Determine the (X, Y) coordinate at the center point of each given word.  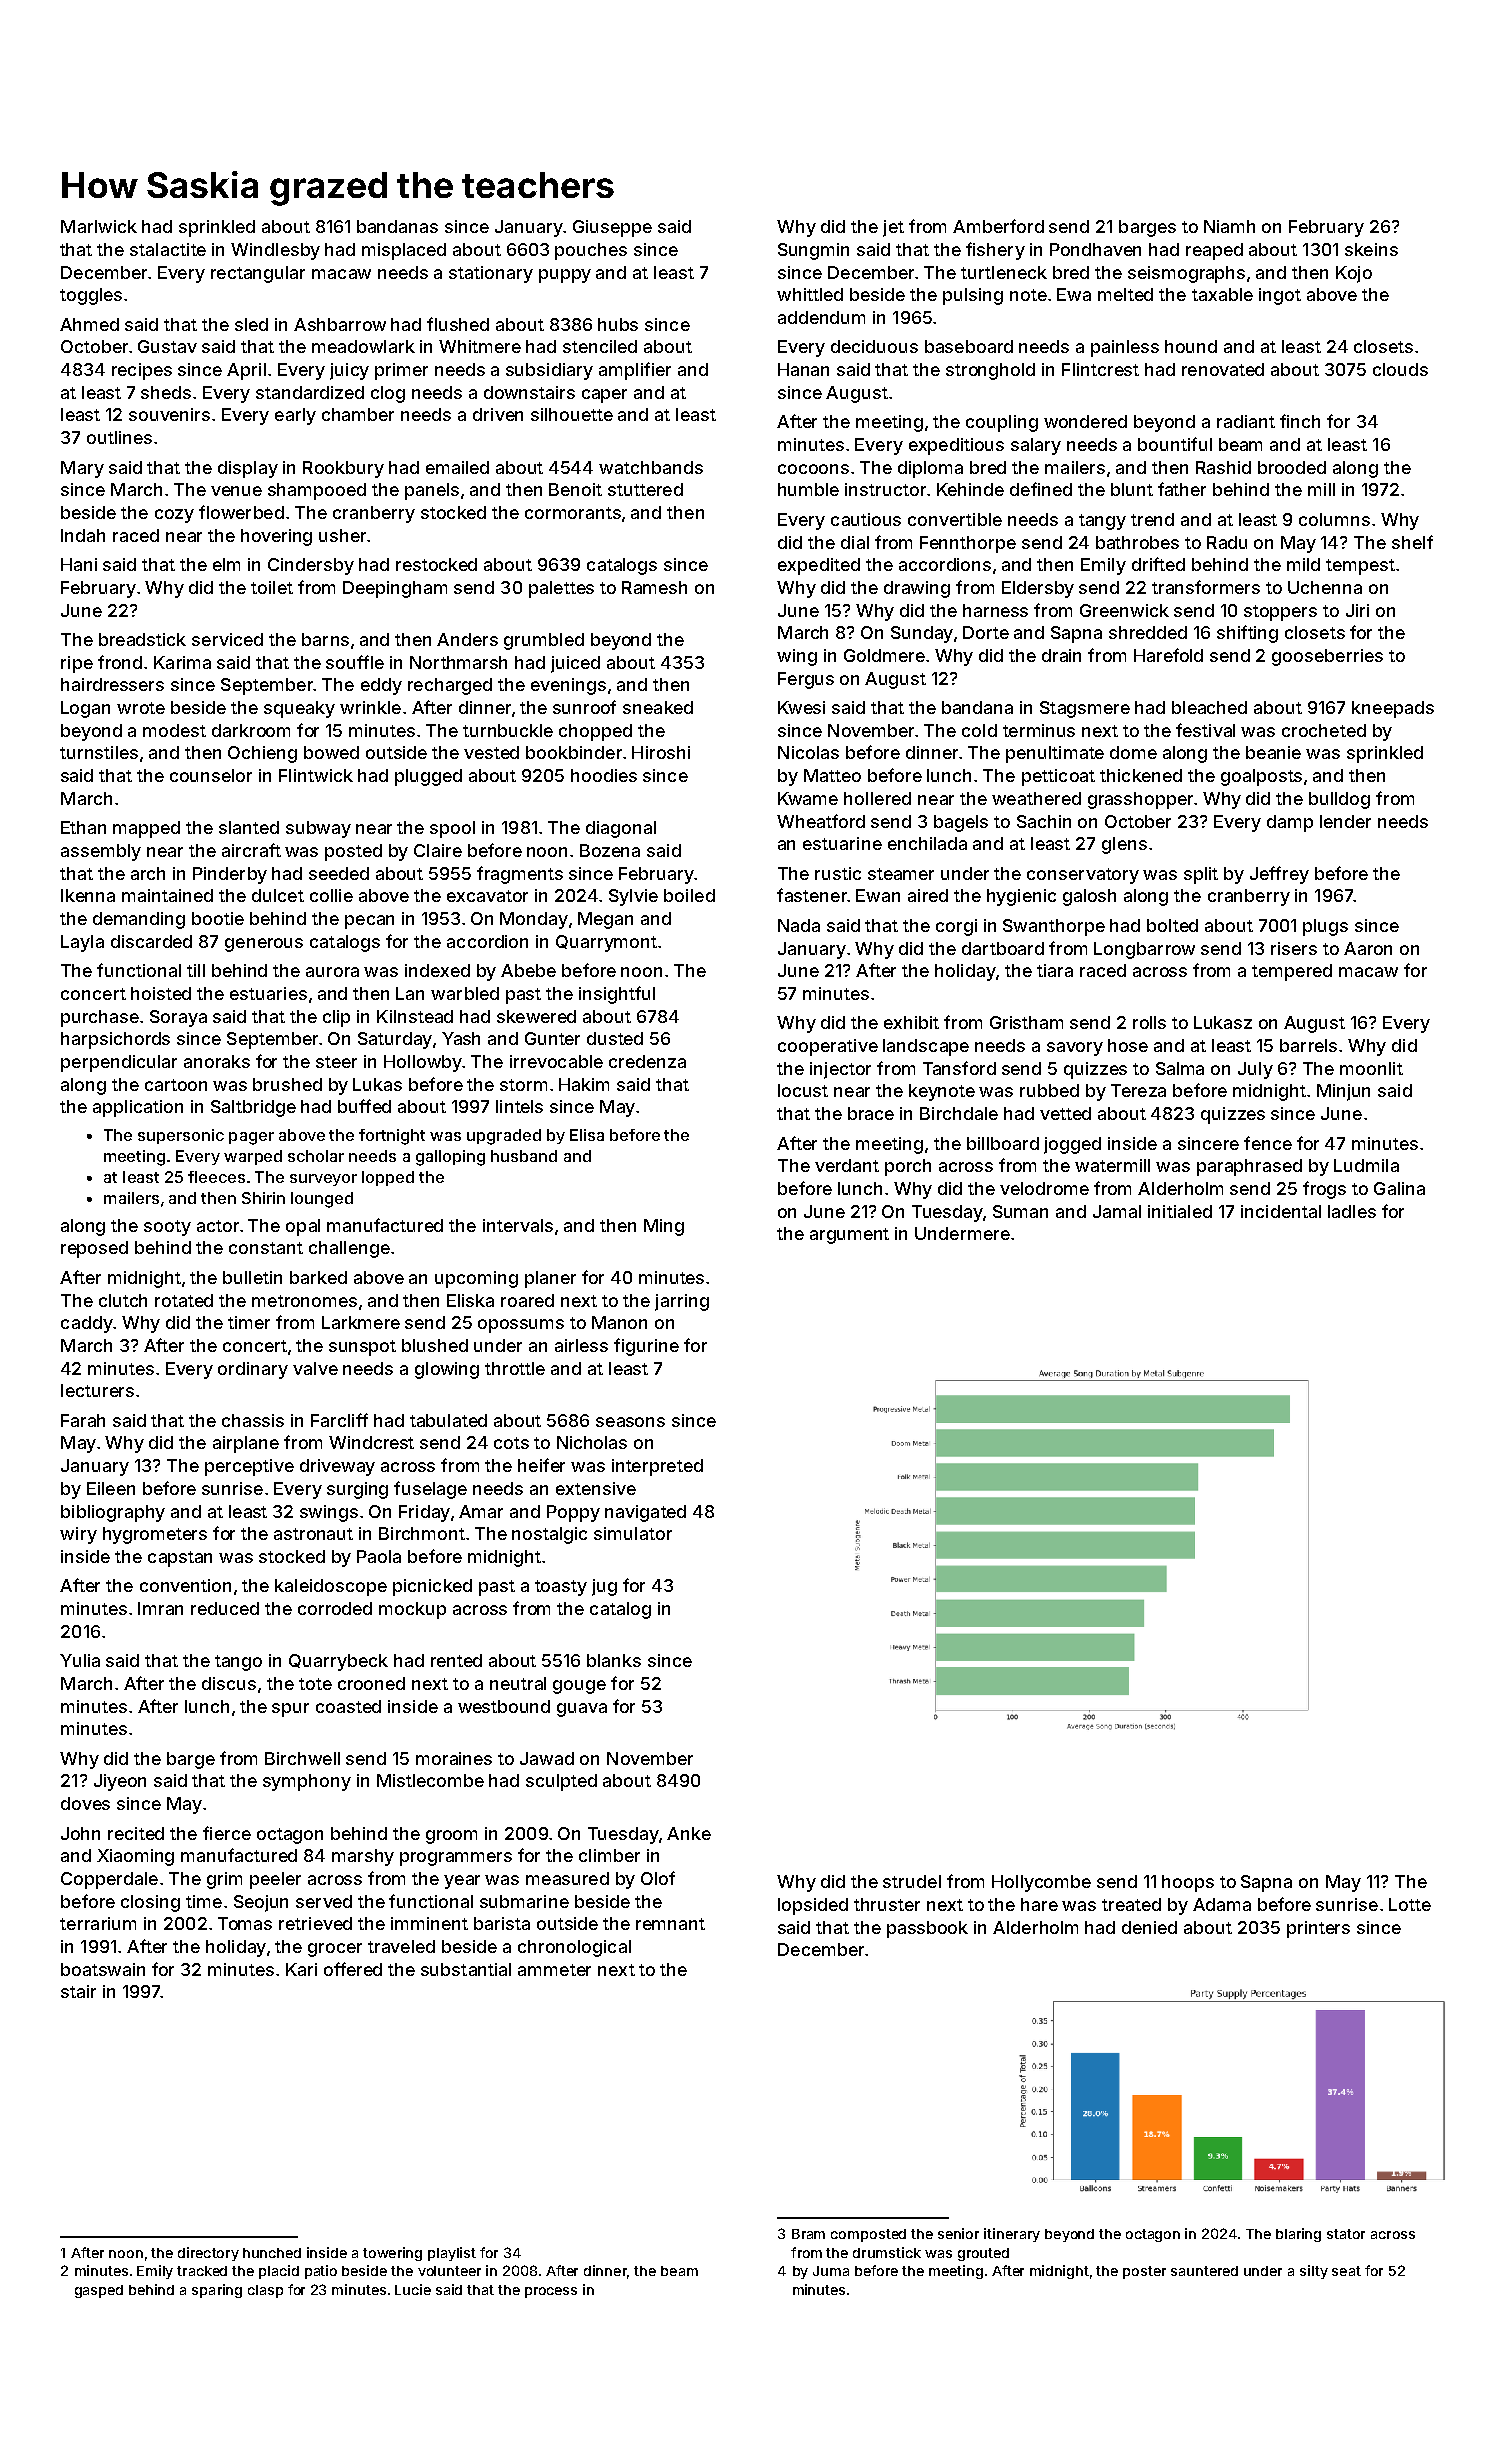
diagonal (621, 829)
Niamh (1229, 226)
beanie (1273, 752)
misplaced (404, 251)
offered (353, 1969)
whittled (810, 294)
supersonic (181, 1136)
